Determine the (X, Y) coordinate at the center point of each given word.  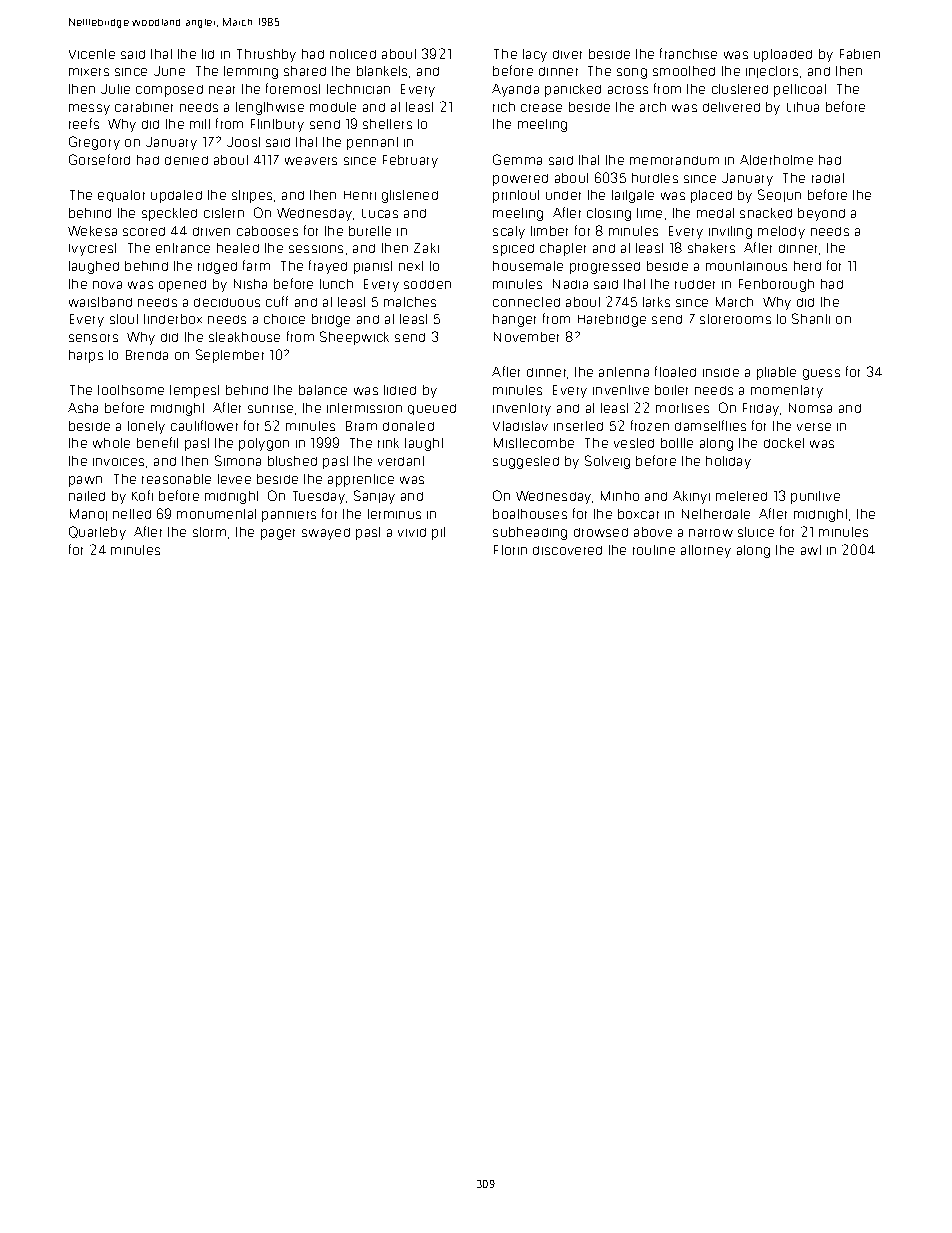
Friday (761, 409)
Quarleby (97, 533)
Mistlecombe (534, 443)
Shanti (811, 318)
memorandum (674, 160)
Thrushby (266, 55)
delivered (731, 107)
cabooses (267, 231)
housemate (528, 266)
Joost (243, 142)
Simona (238, 460)
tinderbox (173, 319)
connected (526, 302)
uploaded (783, 55)
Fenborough (776, 285)
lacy (535, 55)
